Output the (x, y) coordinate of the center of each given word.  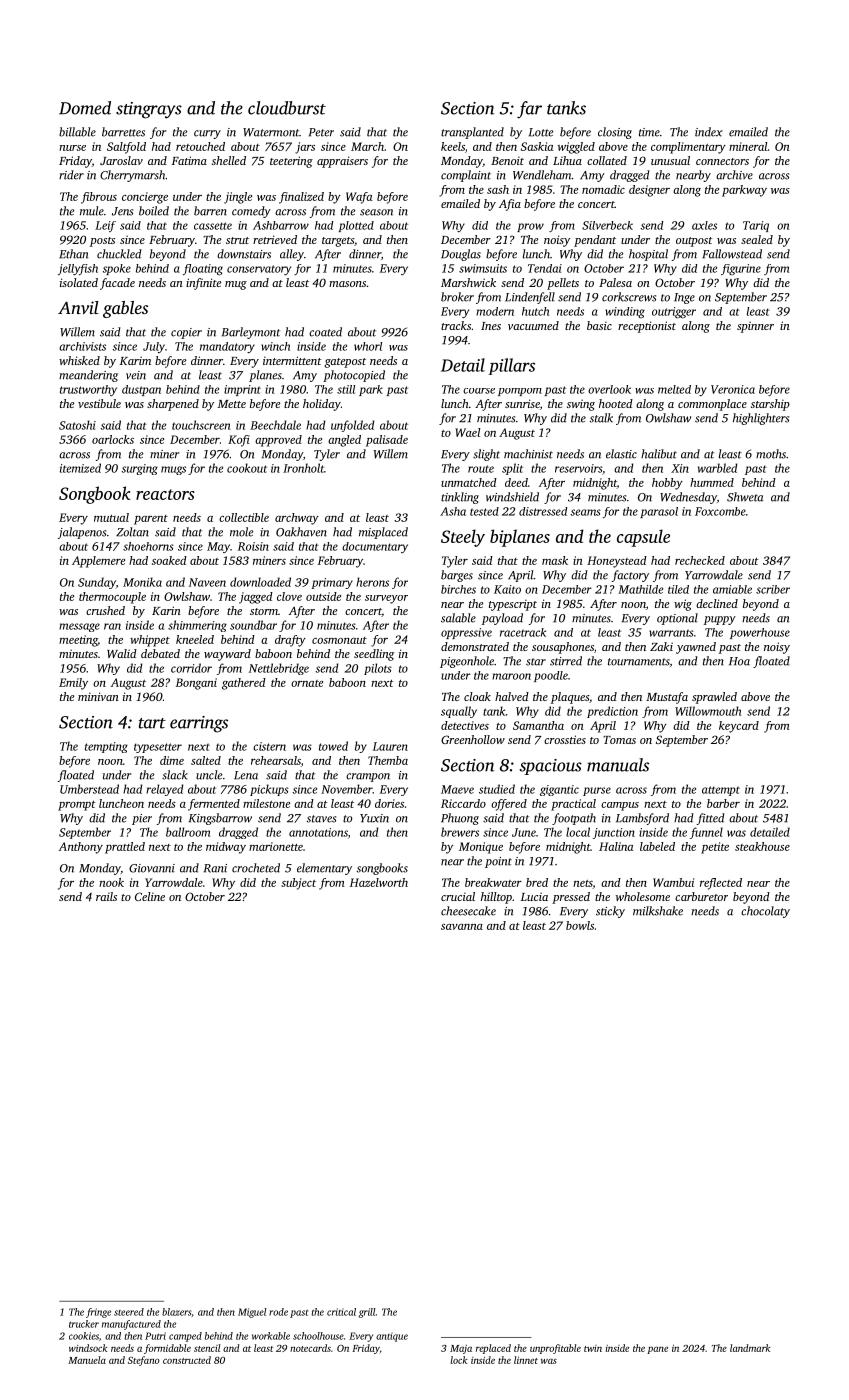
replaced (493, 1349)
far (529, 110)
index (709, 132)
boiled (154, 211)
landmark (750, 1348)
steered (129, 1312)
